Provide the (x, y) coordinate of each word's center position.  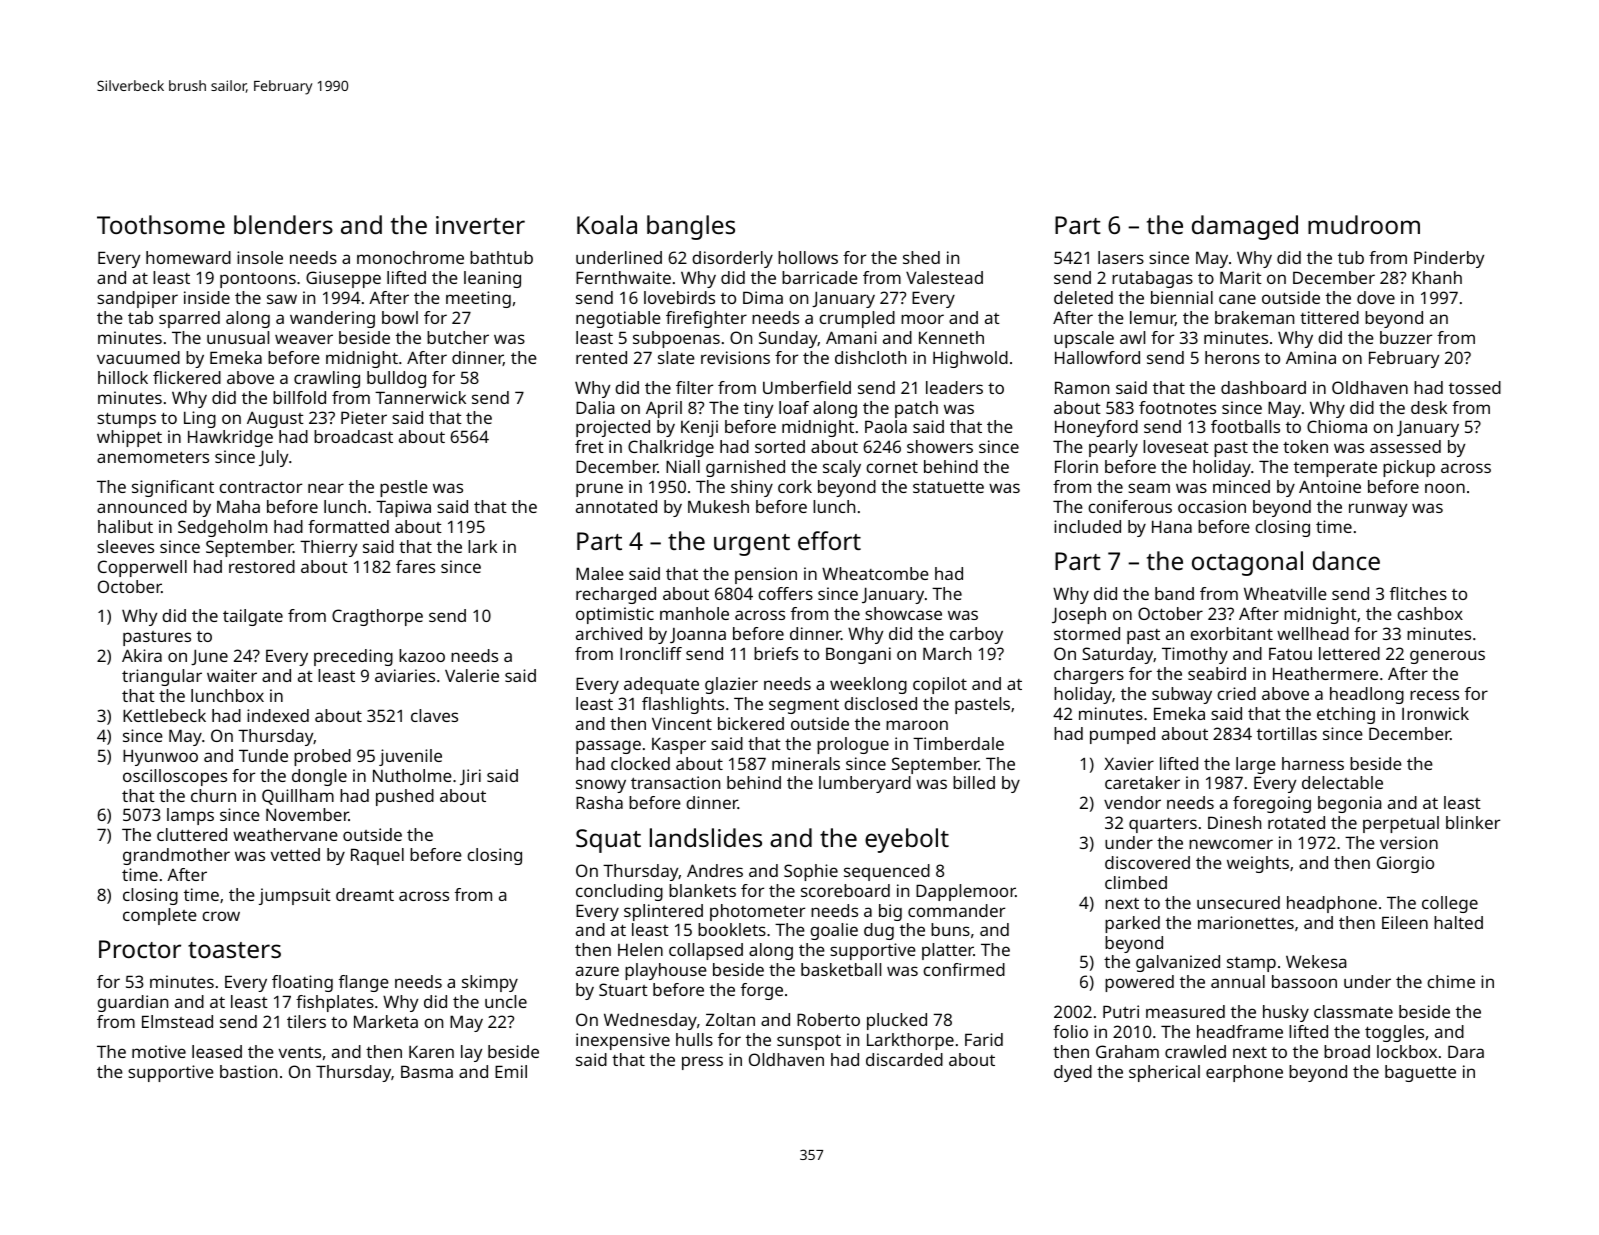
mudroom (1364, 224)
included (1087, 526)
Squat (608, 841)
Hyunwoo (160, 757)
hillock (123, 377)
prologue (853, 745)
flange (364, 983)
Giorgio (1405, 864)
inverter (480, 225)
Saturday (1117, 655)
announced (142, 506)
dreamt (365, 894)
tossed (1475, 387)
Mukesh (718, 506)
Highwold (970, 359)
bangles (691, 227)
